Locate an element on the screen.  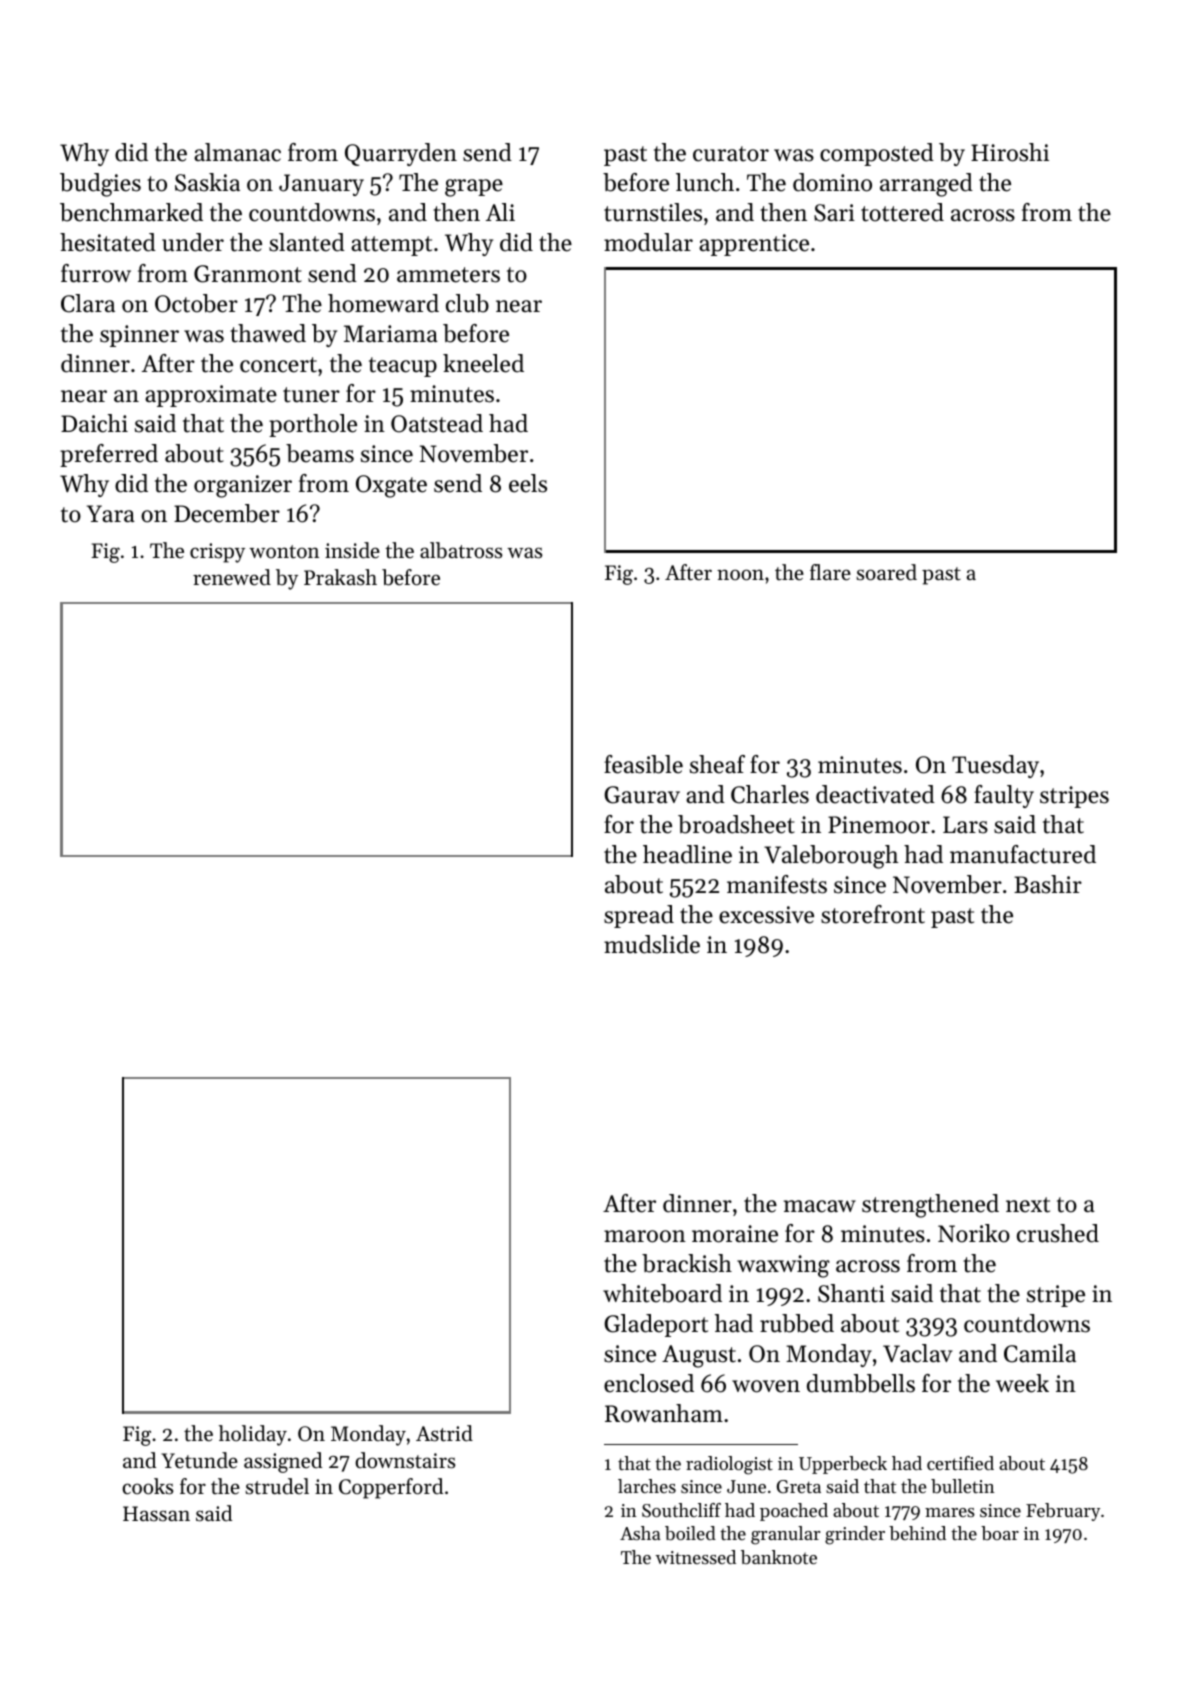
Hassan is located at coordinates (156, 1513).
